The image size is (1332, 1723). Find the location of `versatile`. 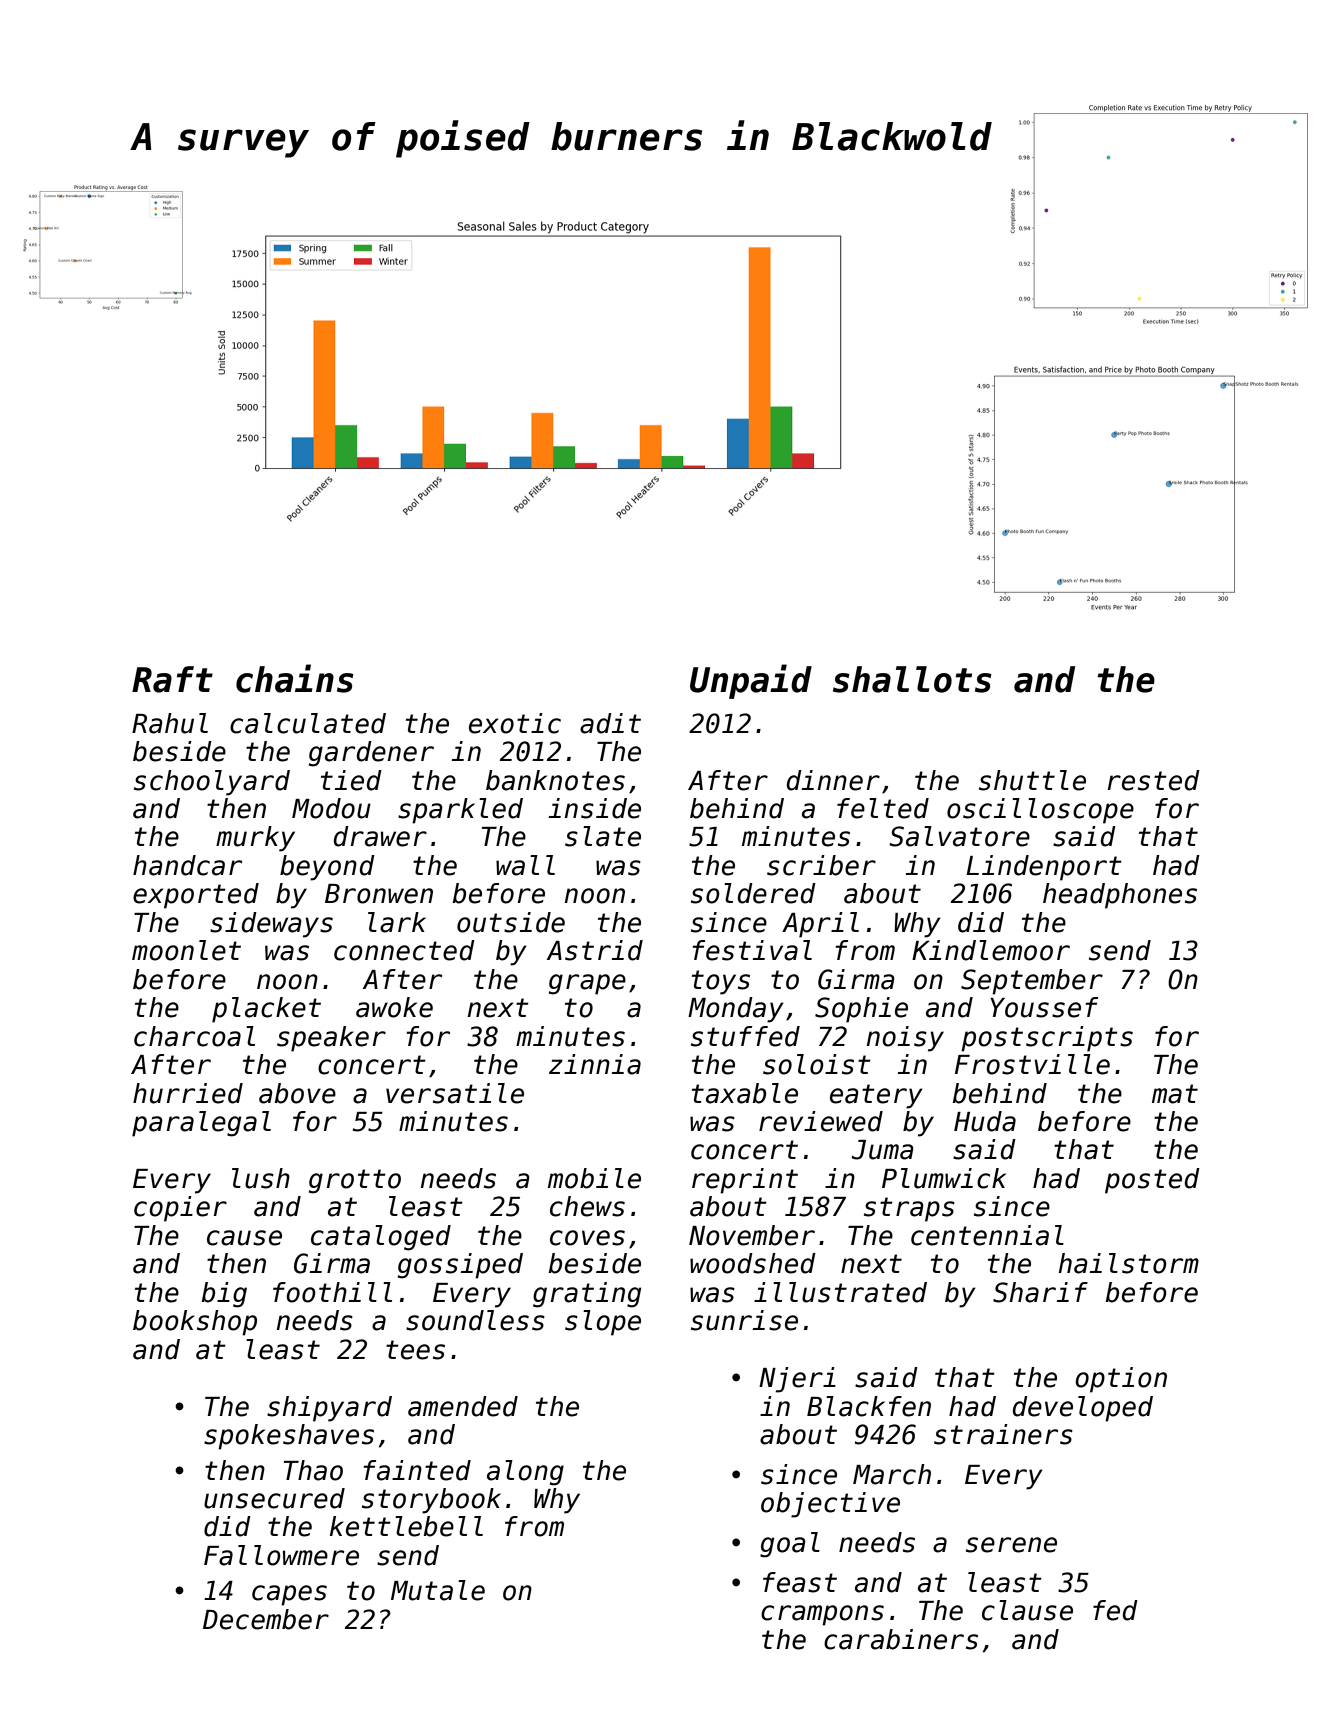

versatile is located at coordinates (455, 1093).
